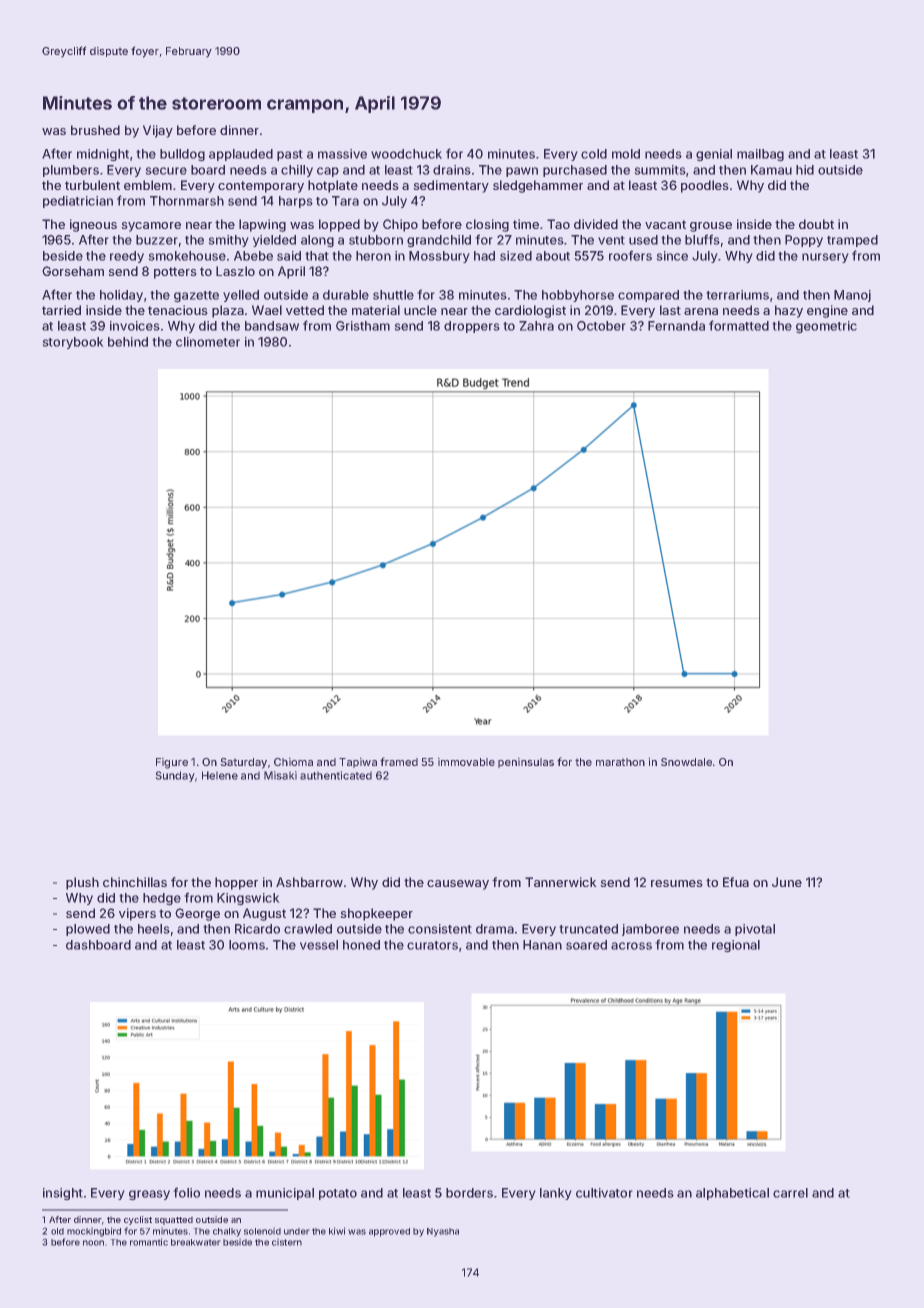 This screenshot has width=924, height=1308. I want to click on woodchuck, so click(406, 154).
